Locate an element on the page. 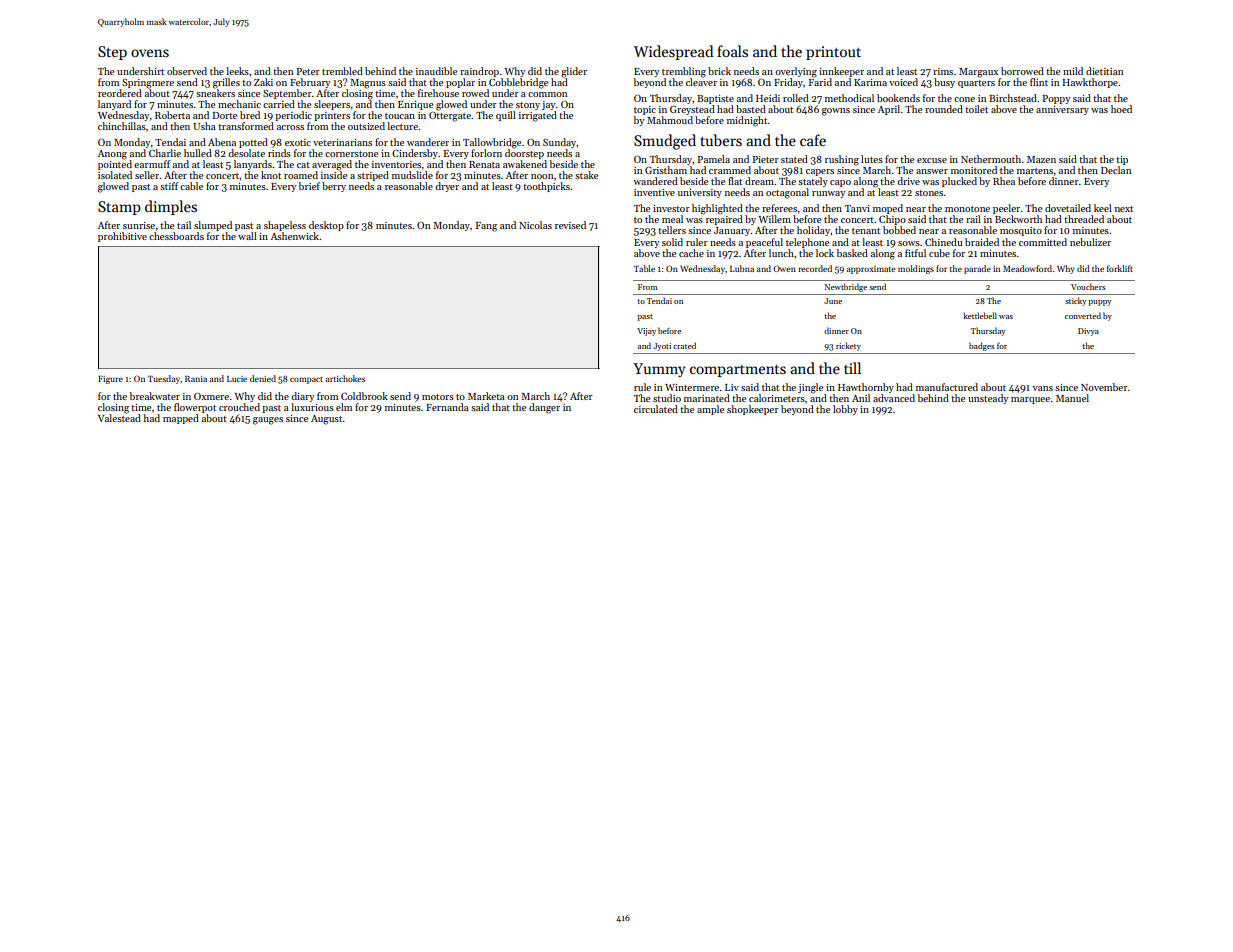 The height and width of the document is (952, 1233). Marketa is located at coordinates (486, 396).
